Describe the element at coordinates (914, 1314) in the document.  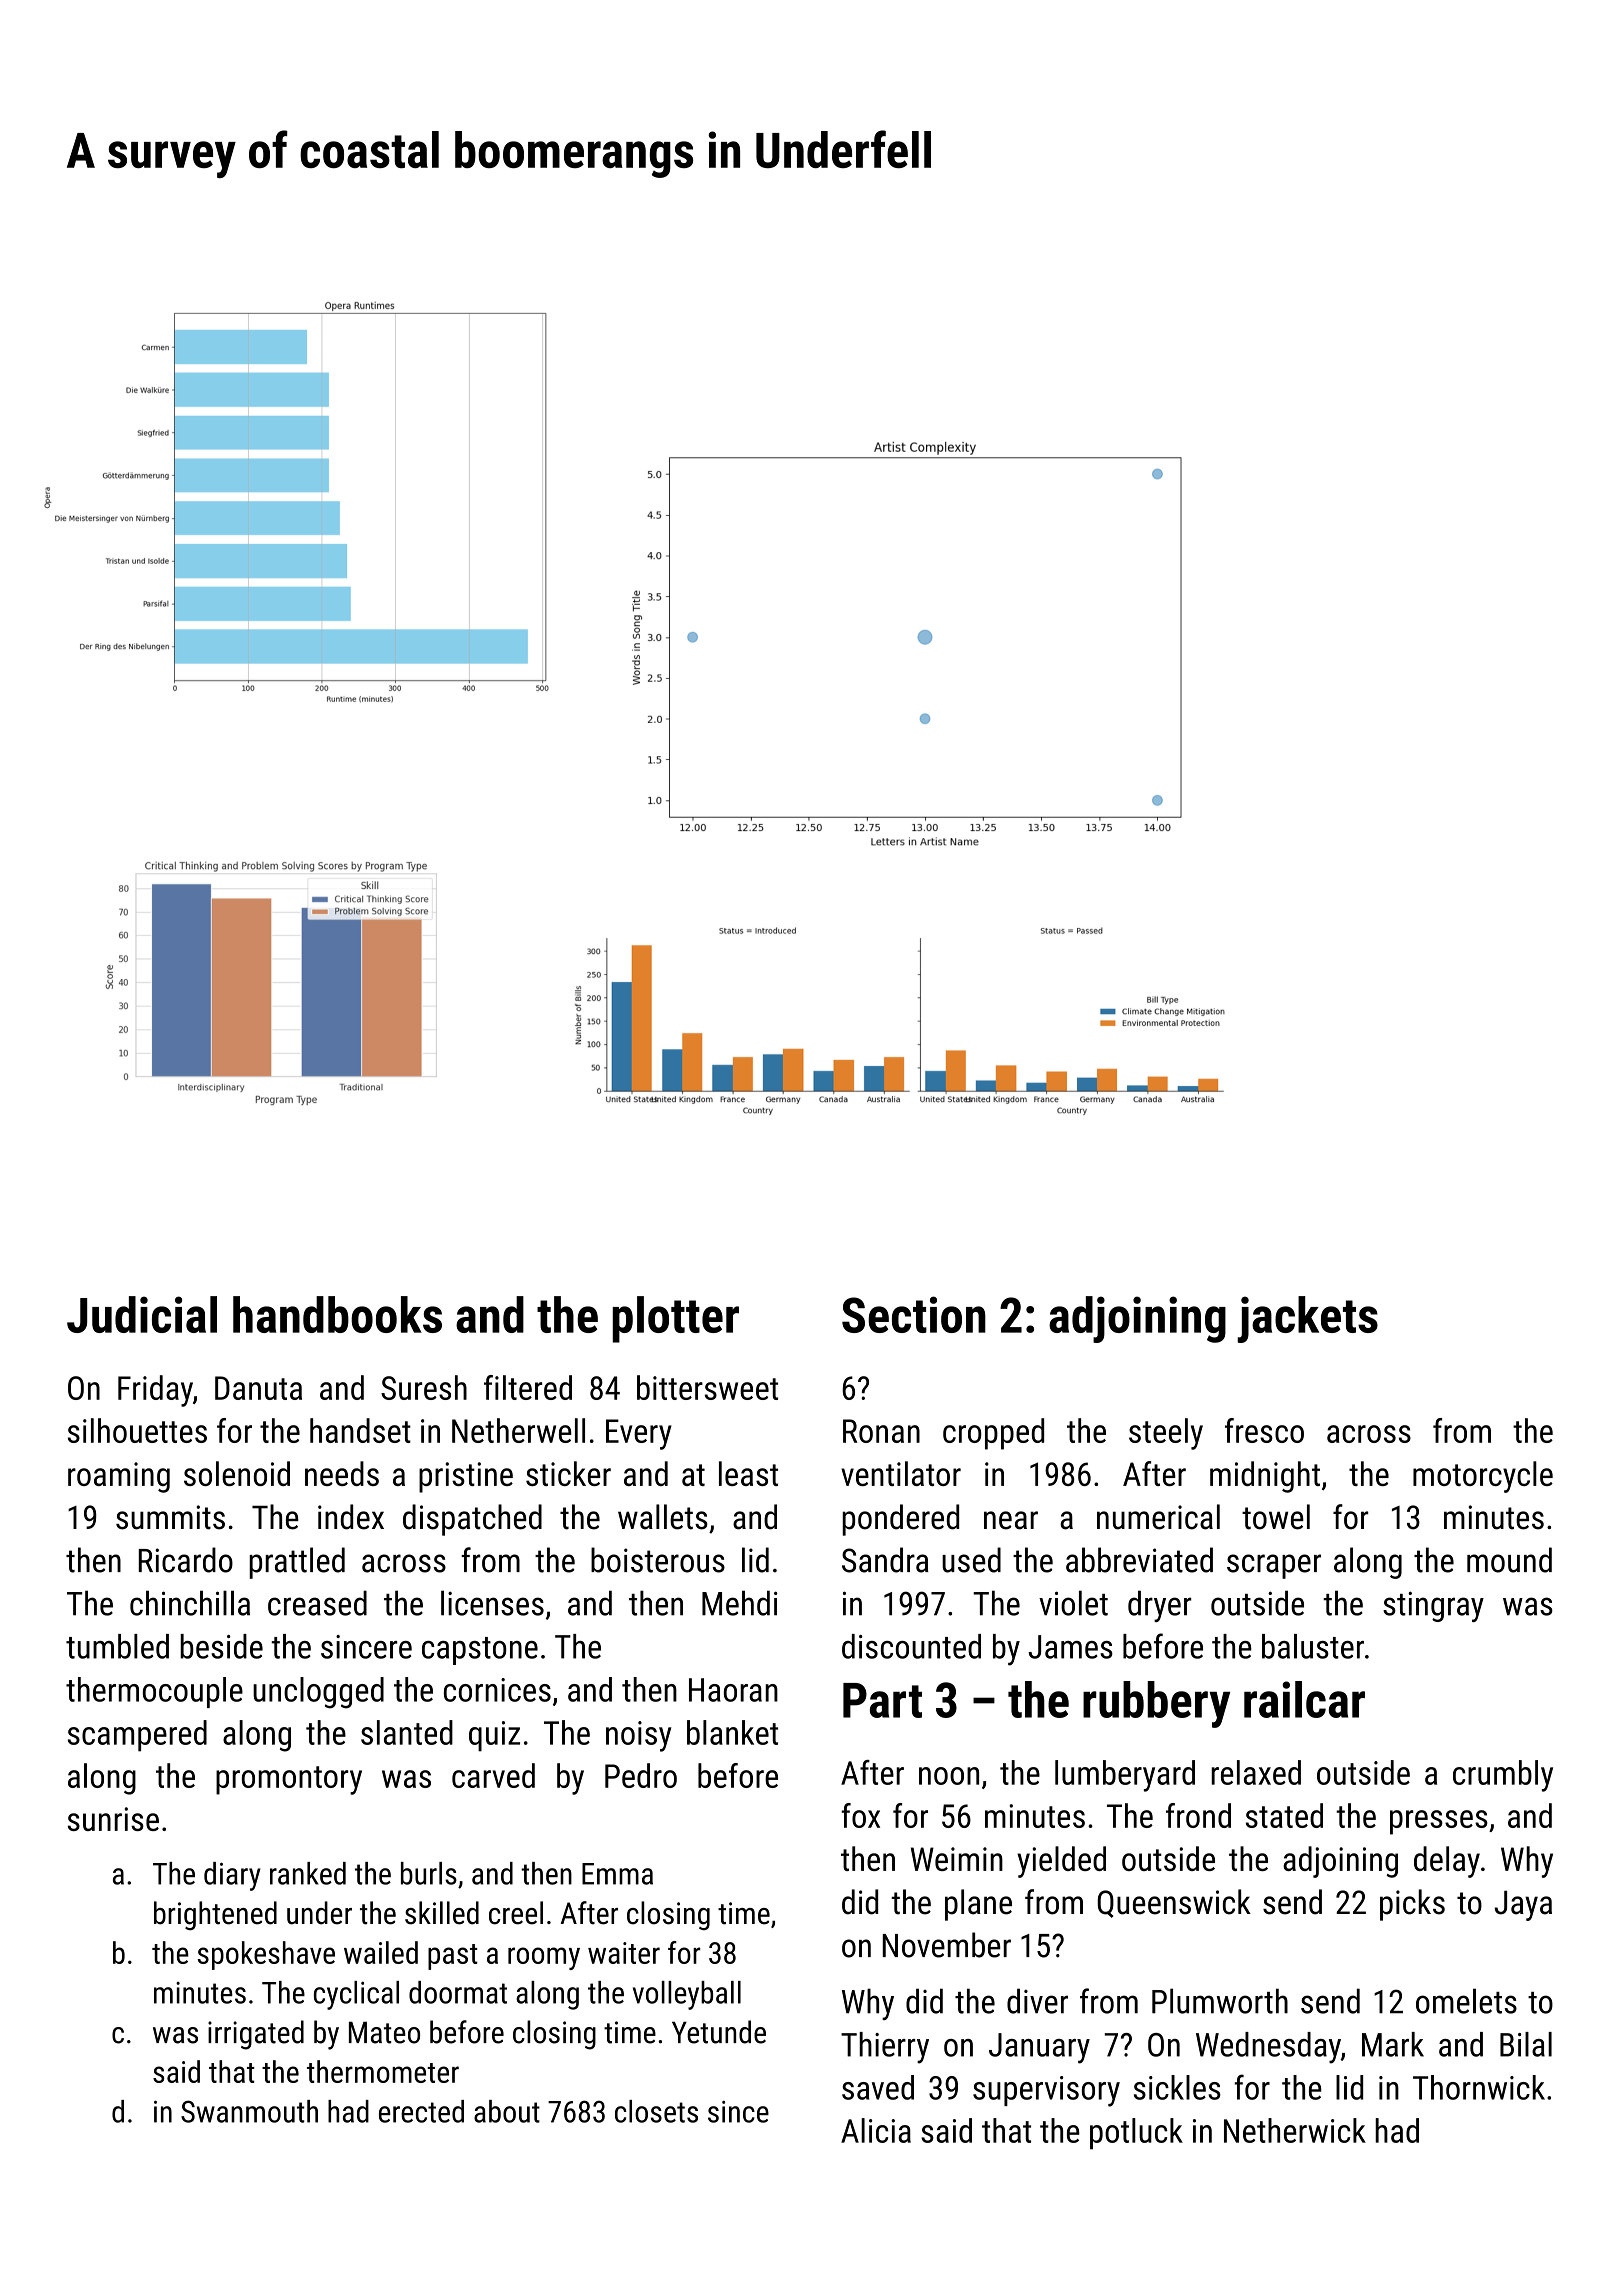
I see `Section` at that location.
